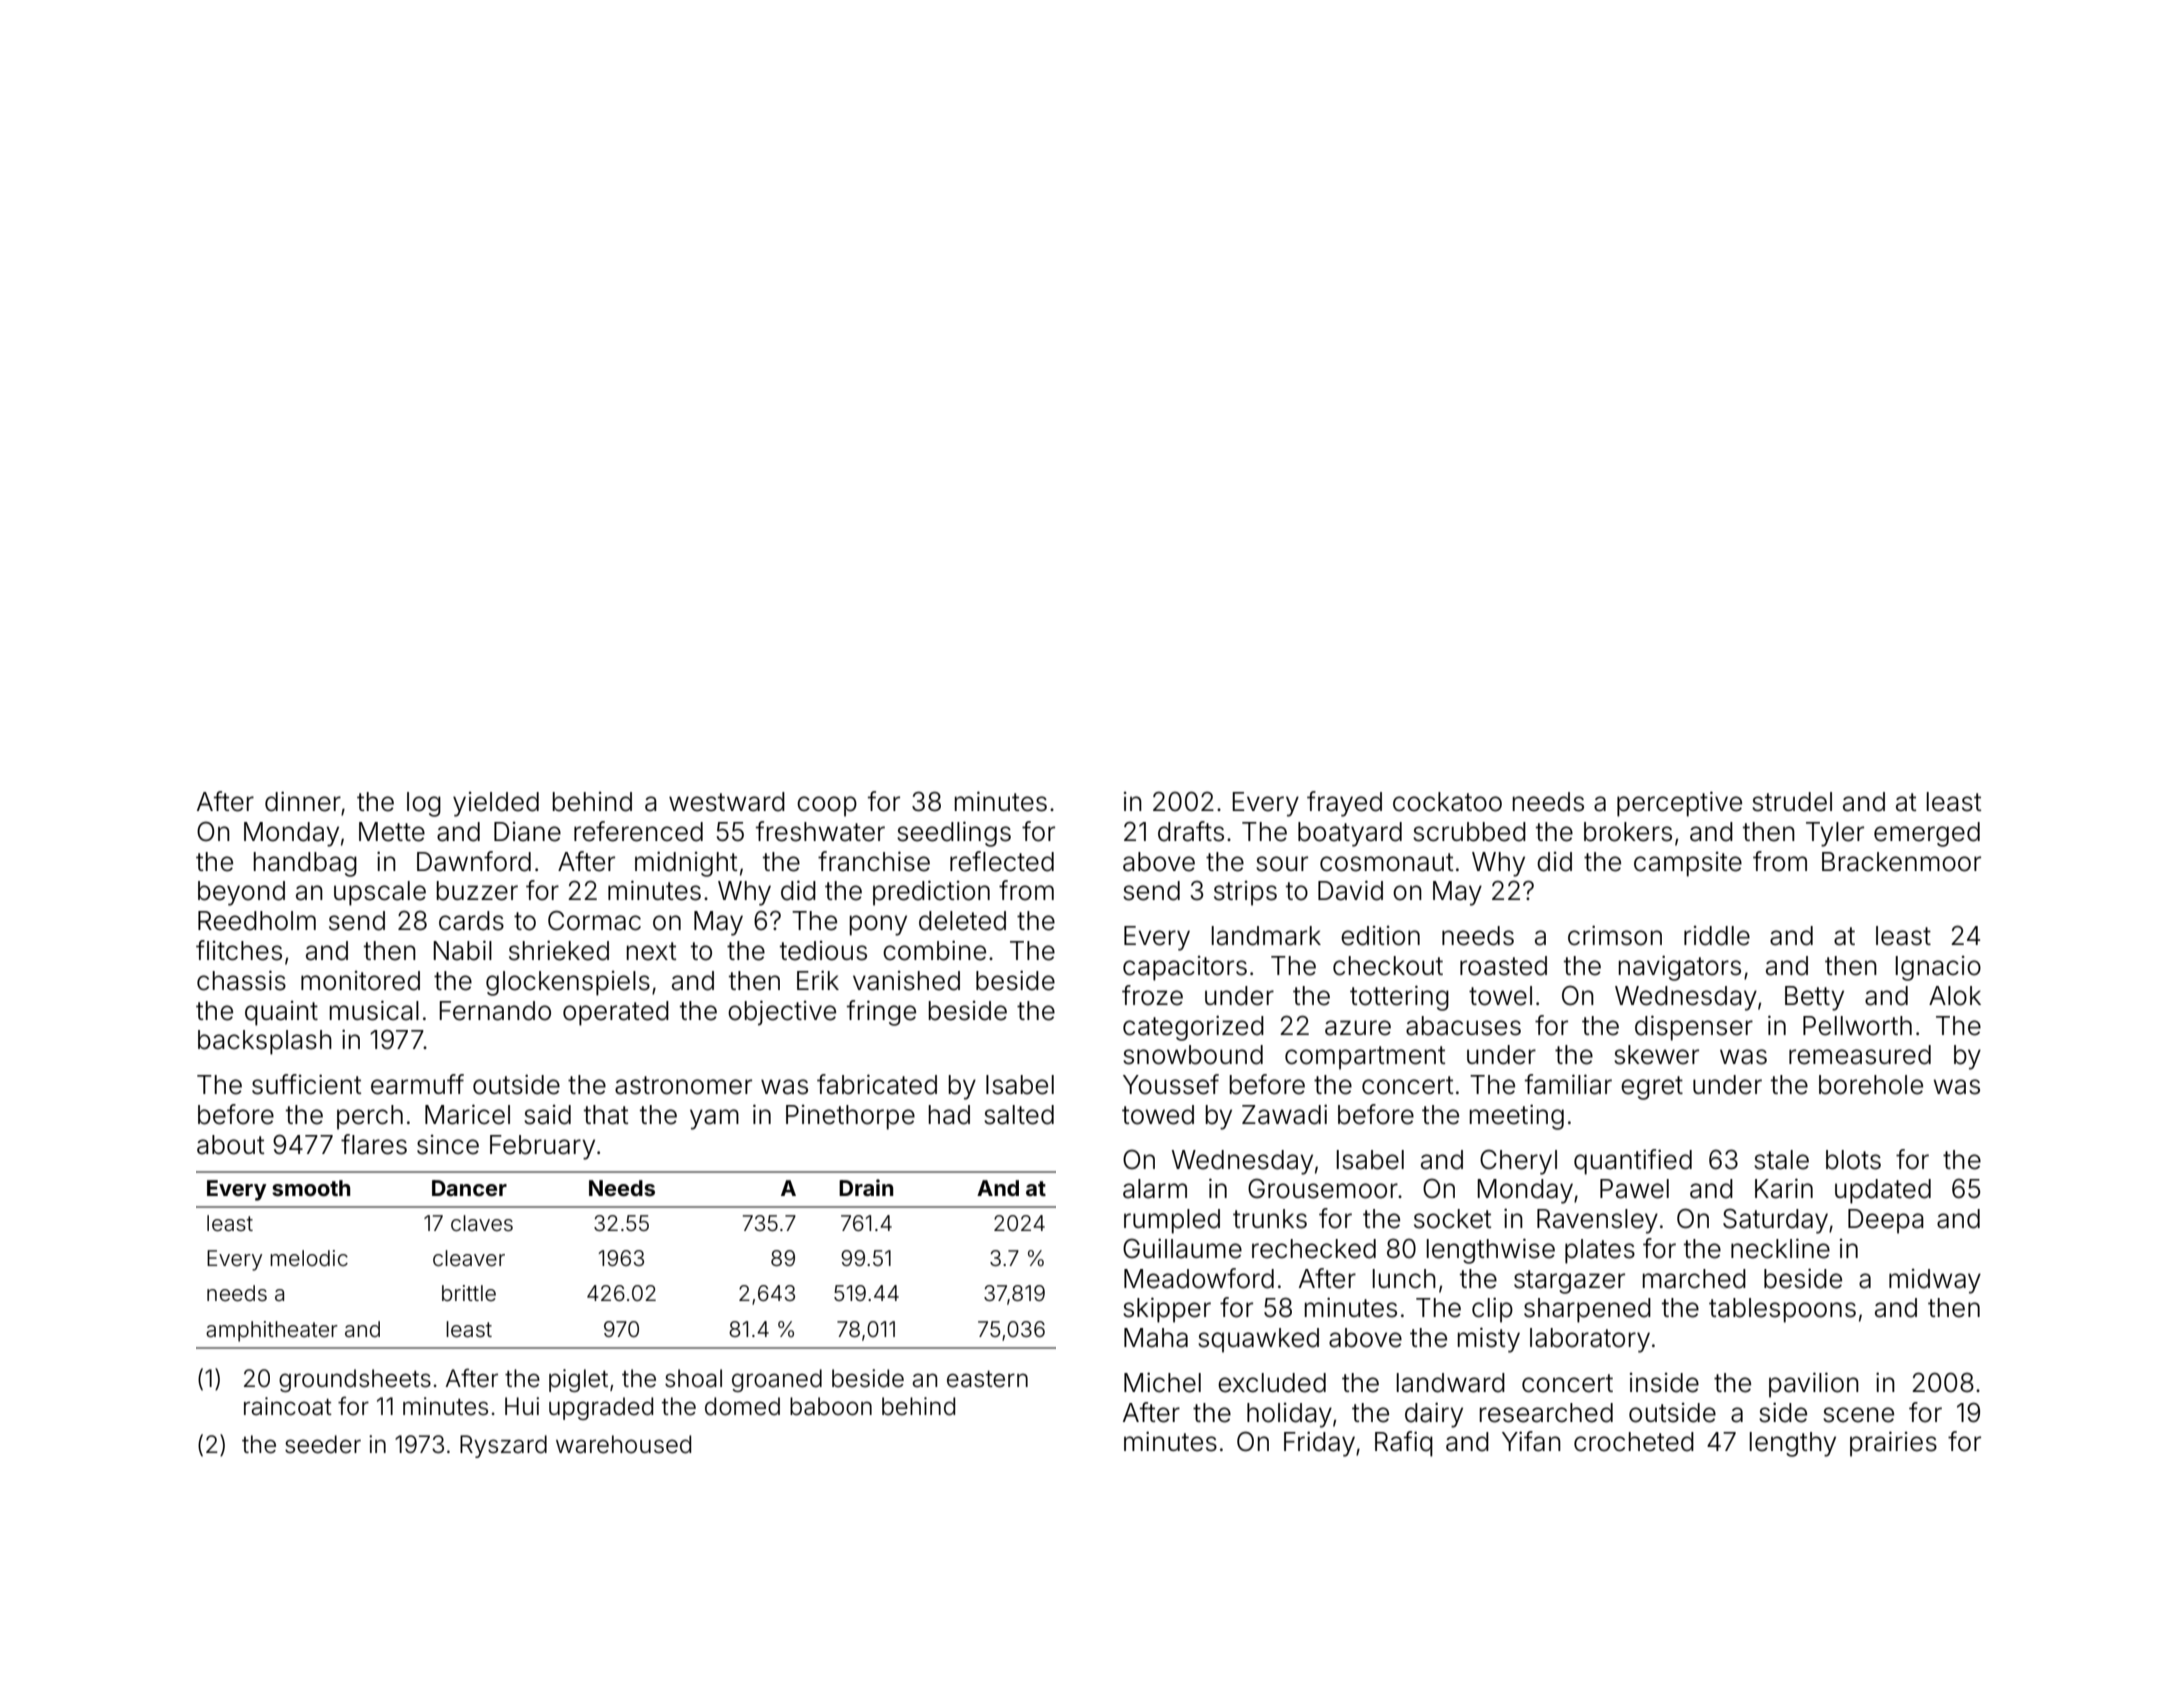  I want to click on melodic, so click(309, 1258).
